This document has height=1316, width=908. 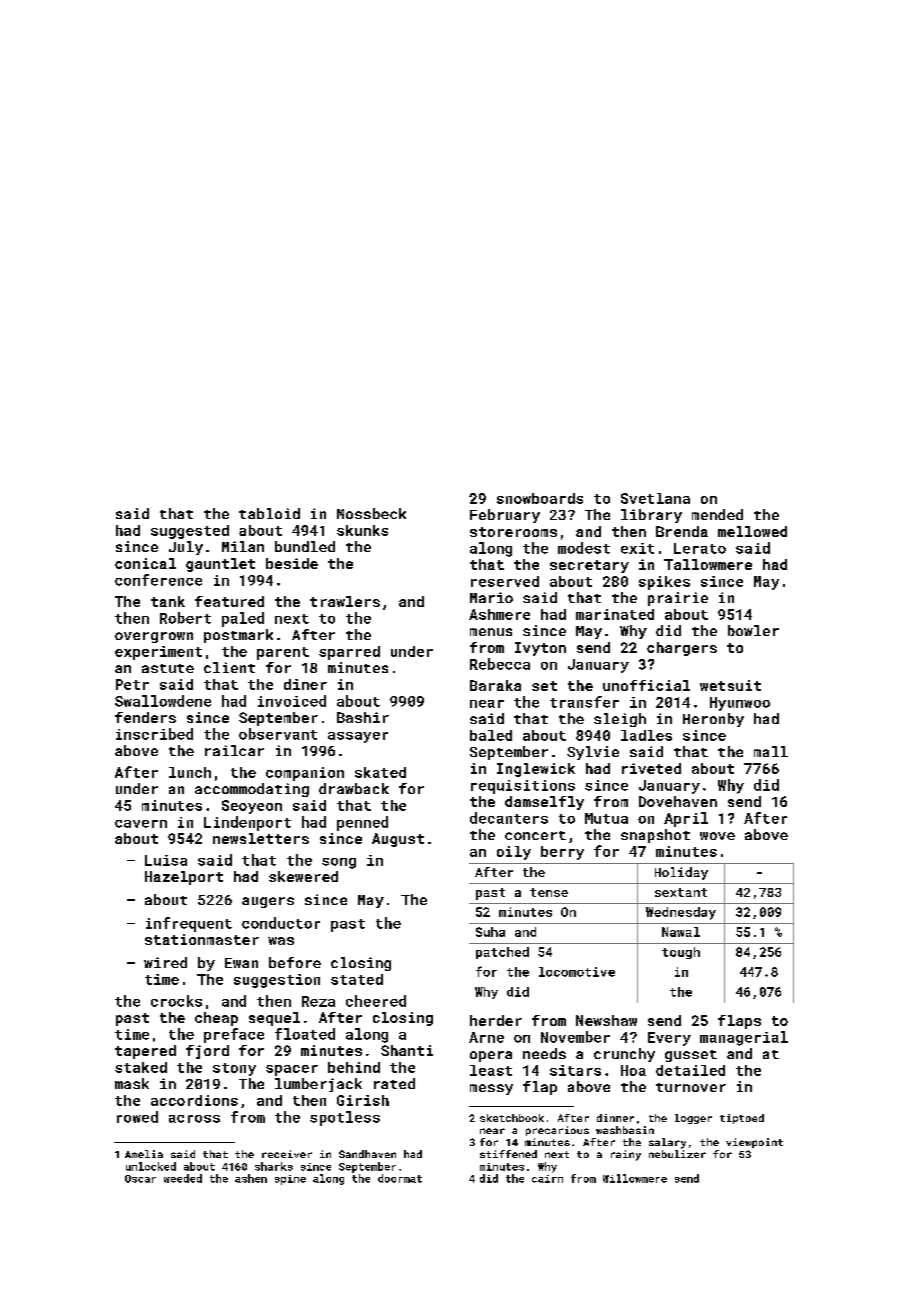 I want to click on reserved, so click(x=505, y=581).
